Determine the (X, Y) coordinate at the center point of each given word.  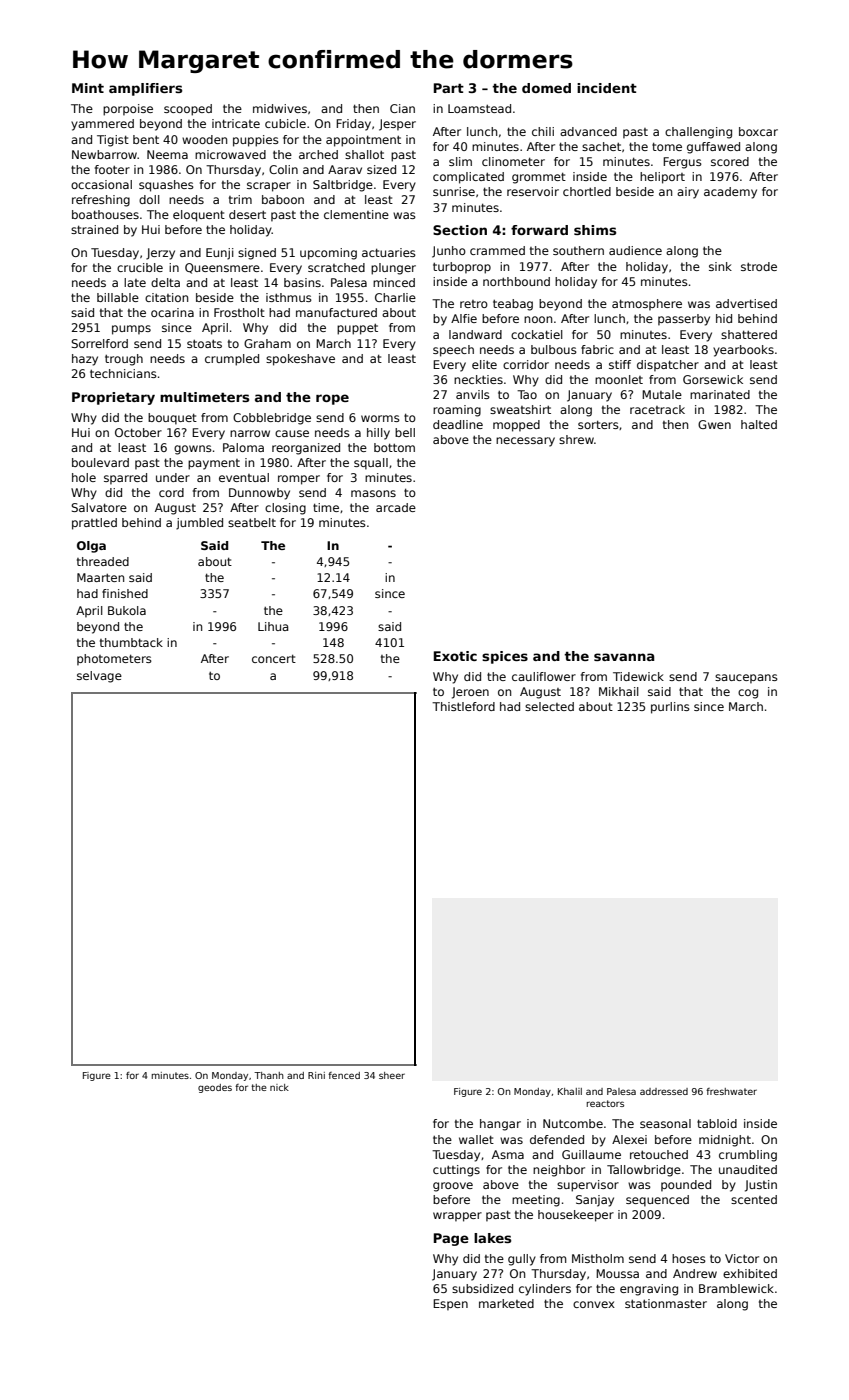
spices (505, 657)
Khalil (570, 1091)
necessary (525, 442)
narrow (250, 433)
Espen (450, 1305)
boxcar (758, 131)
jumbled (199, 524)
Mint (88, 88)
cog (748, 694)
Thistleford (463, 706)
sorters (598, 424)
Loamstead (479, 108)
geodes (215, 1088)
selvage (99, 677)
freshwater (731, 1091)
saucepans (746, 679)
